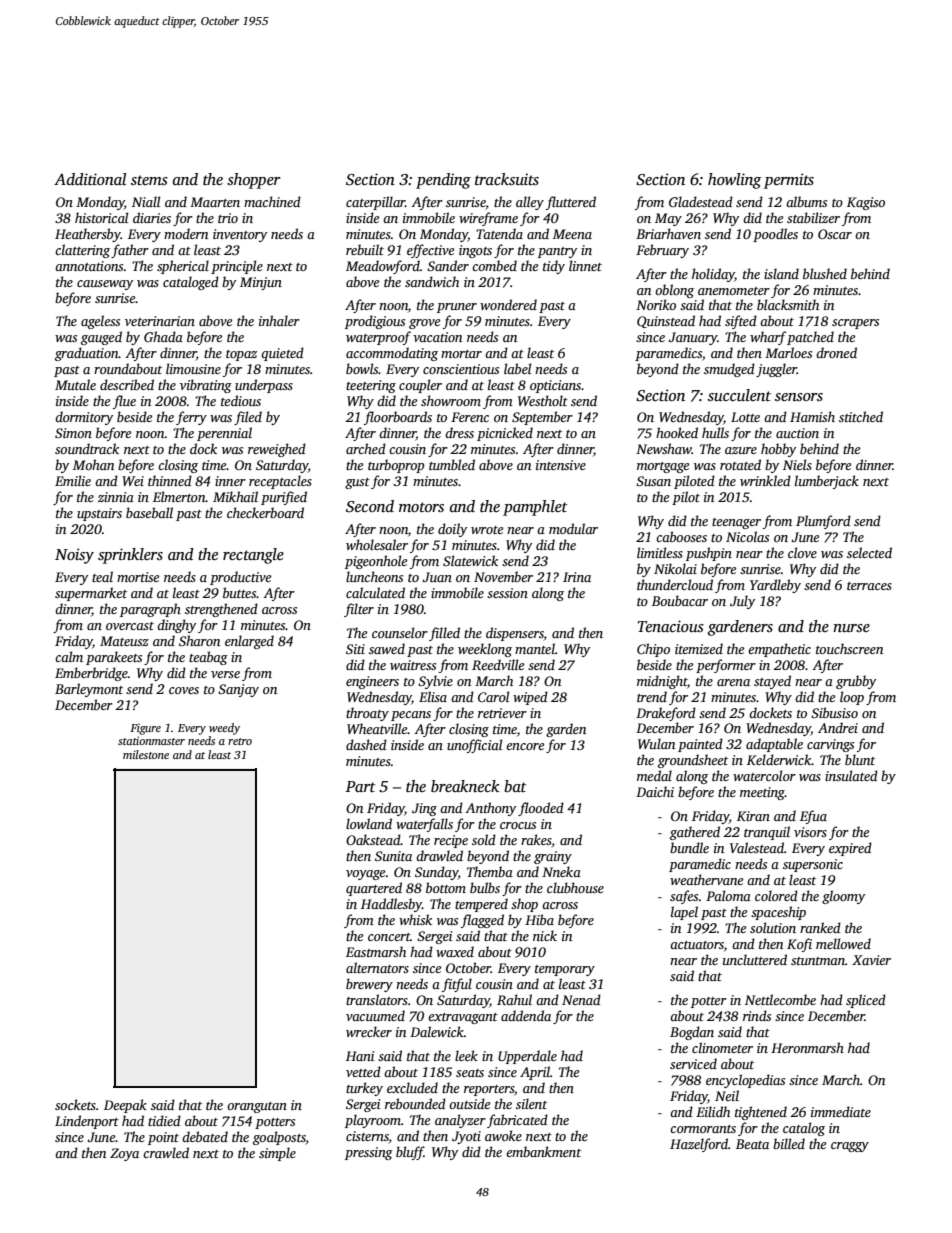 The height and width of the image is (1233, 952). I want to click on albums, so click(806, 201).
